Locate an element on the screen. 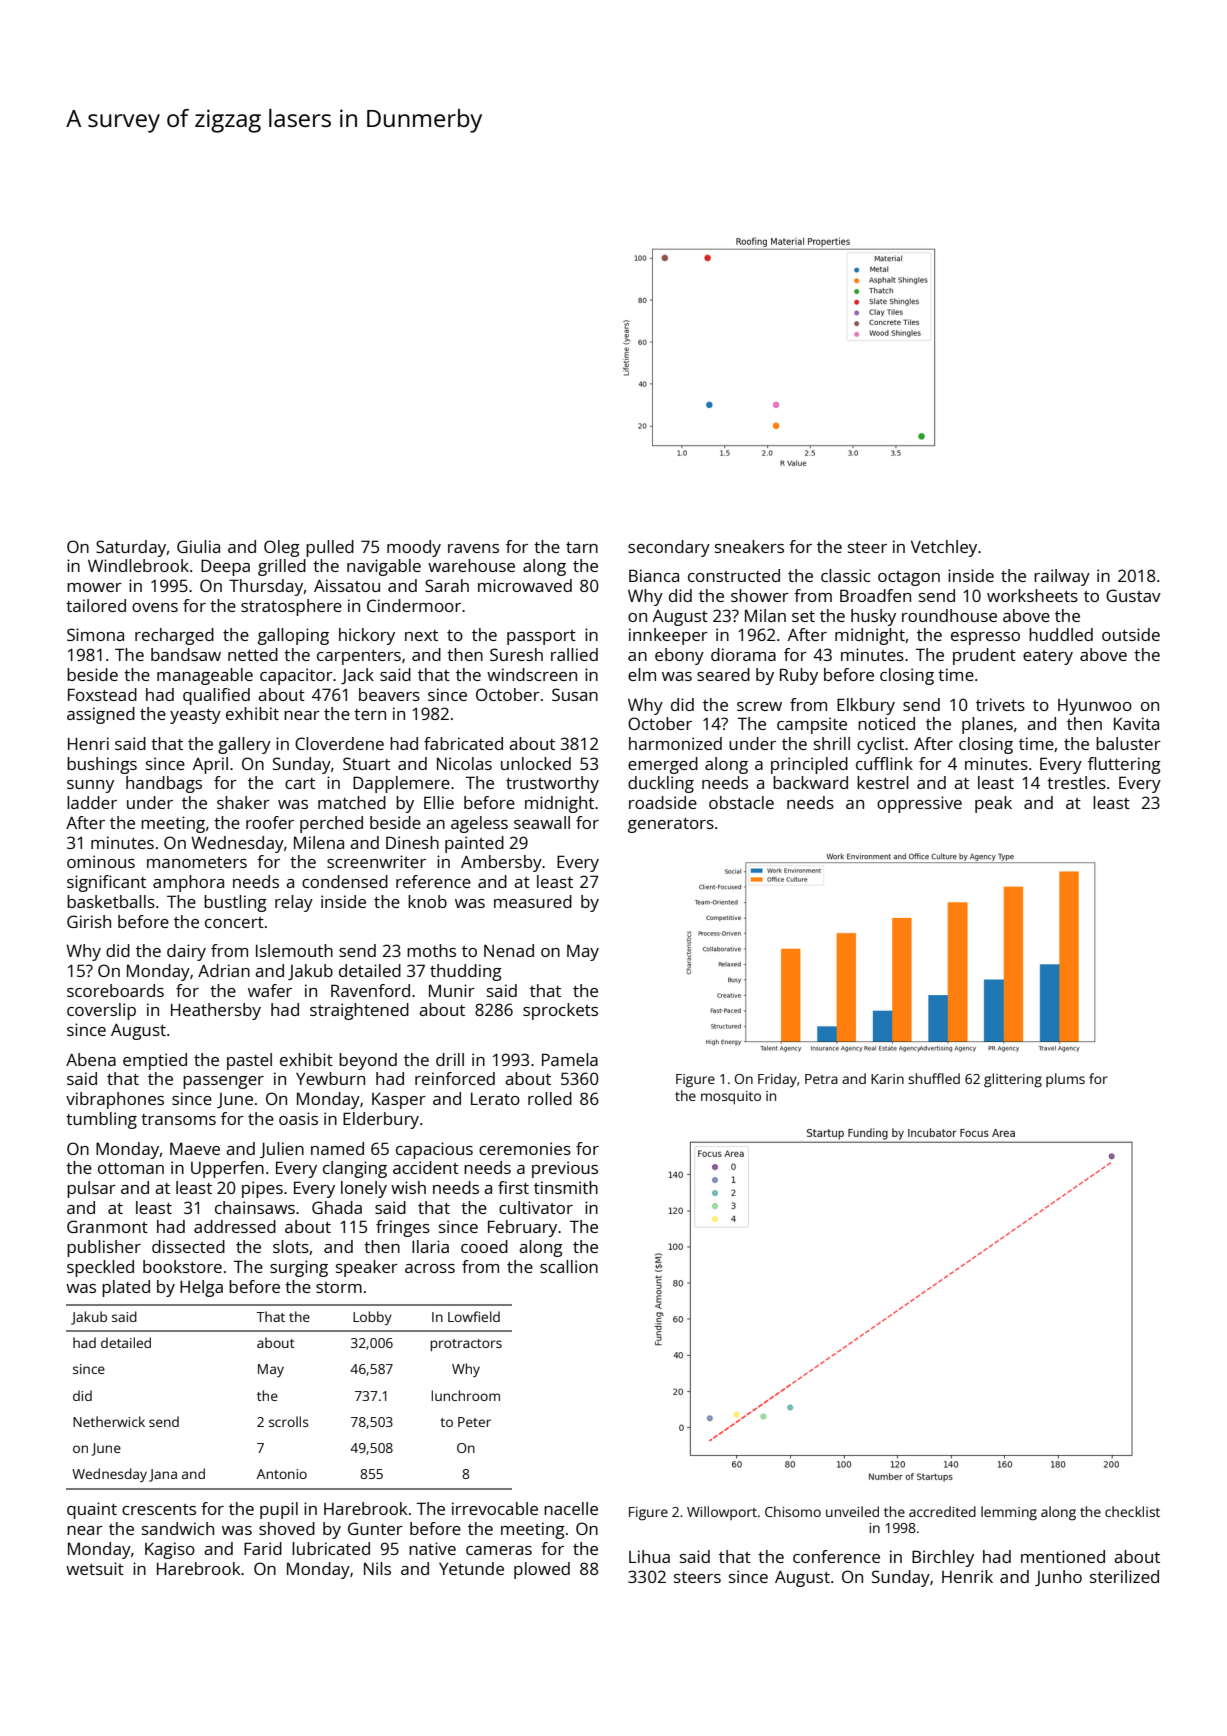 This screenshot has height=1736, width=1227. Lowfield is located at coordinates (474, 1316).
